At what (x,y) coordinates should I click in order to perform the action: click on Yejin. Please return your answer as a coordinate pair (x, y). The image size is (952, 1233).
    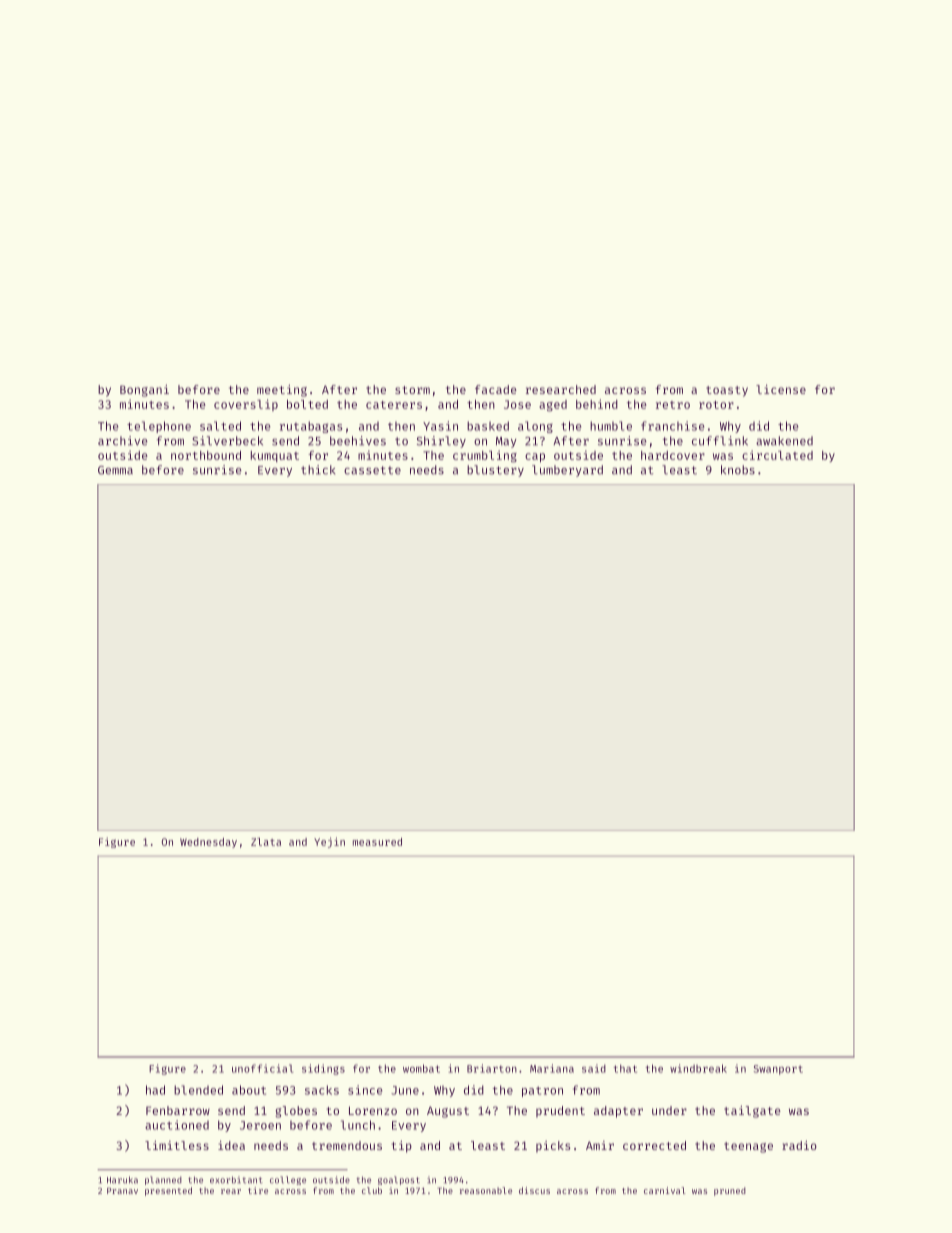
    Looking at the image, I should click on (329, 842).
